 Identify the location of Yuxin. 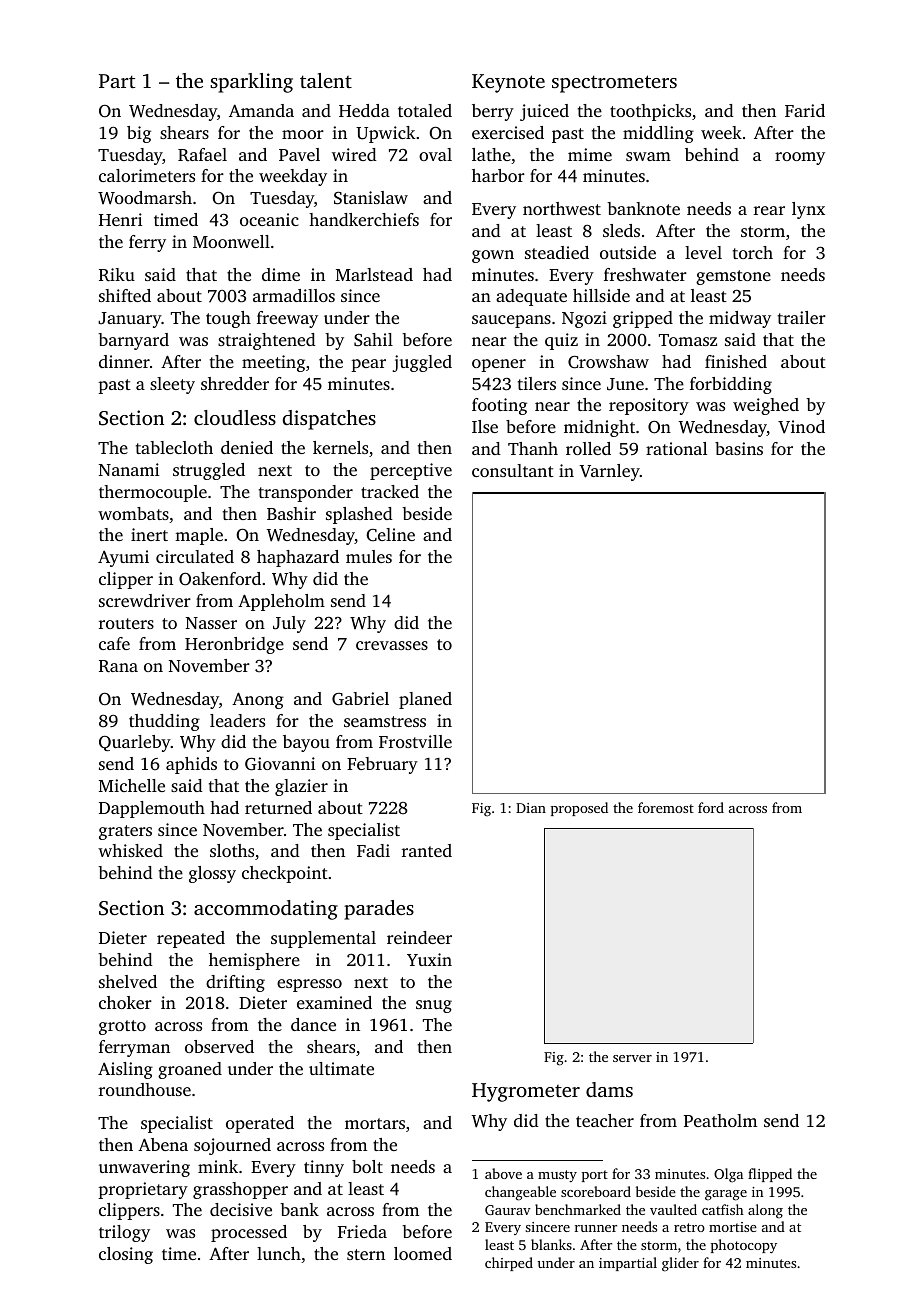
(429, 959).
